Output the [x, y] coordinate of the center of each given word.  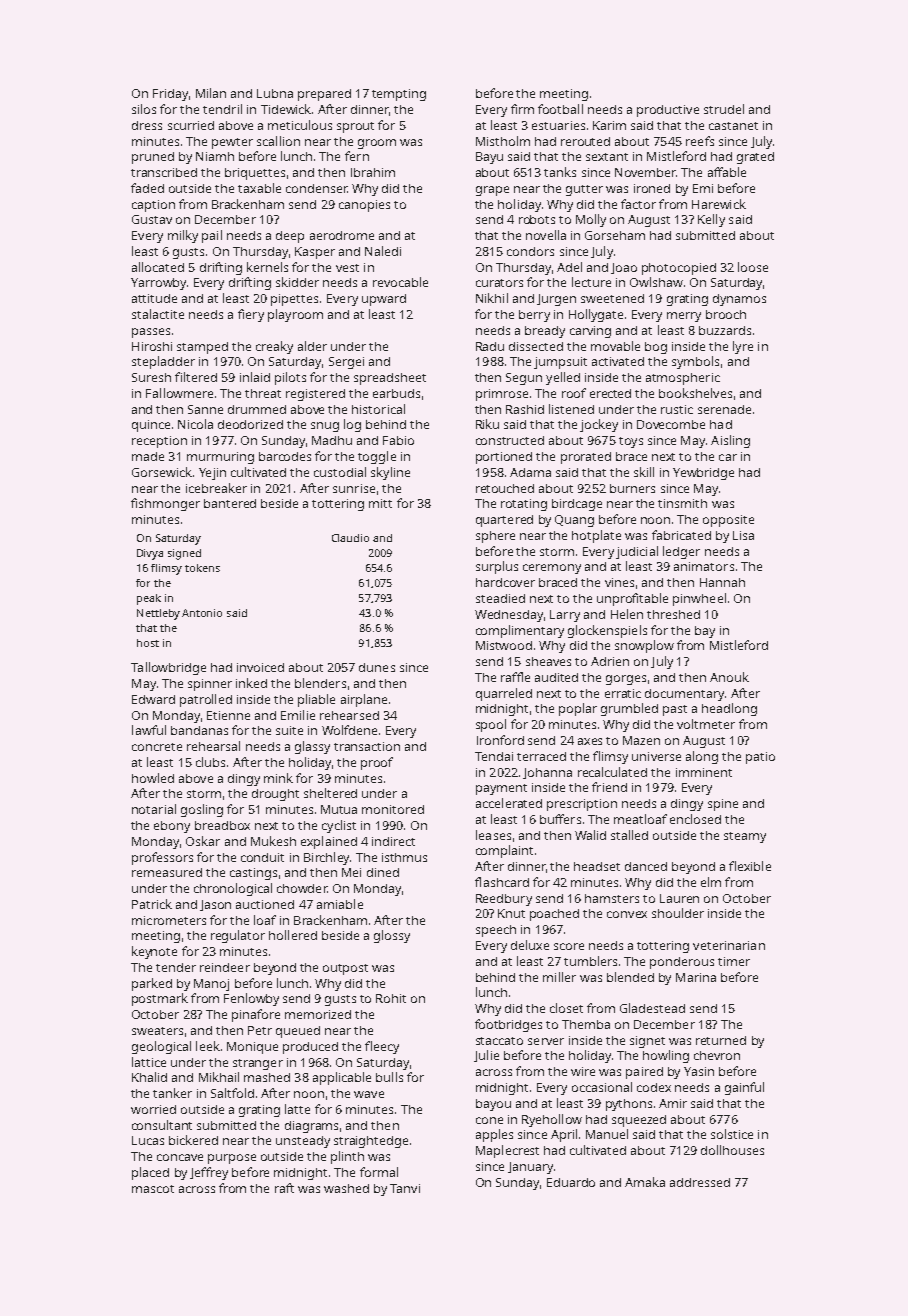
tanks [560, 172]
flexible [750, 866]
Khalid [149, 1077]
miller [559, 977]
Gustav [152, 219]
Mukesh [273, 841]
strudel [724, 109]
